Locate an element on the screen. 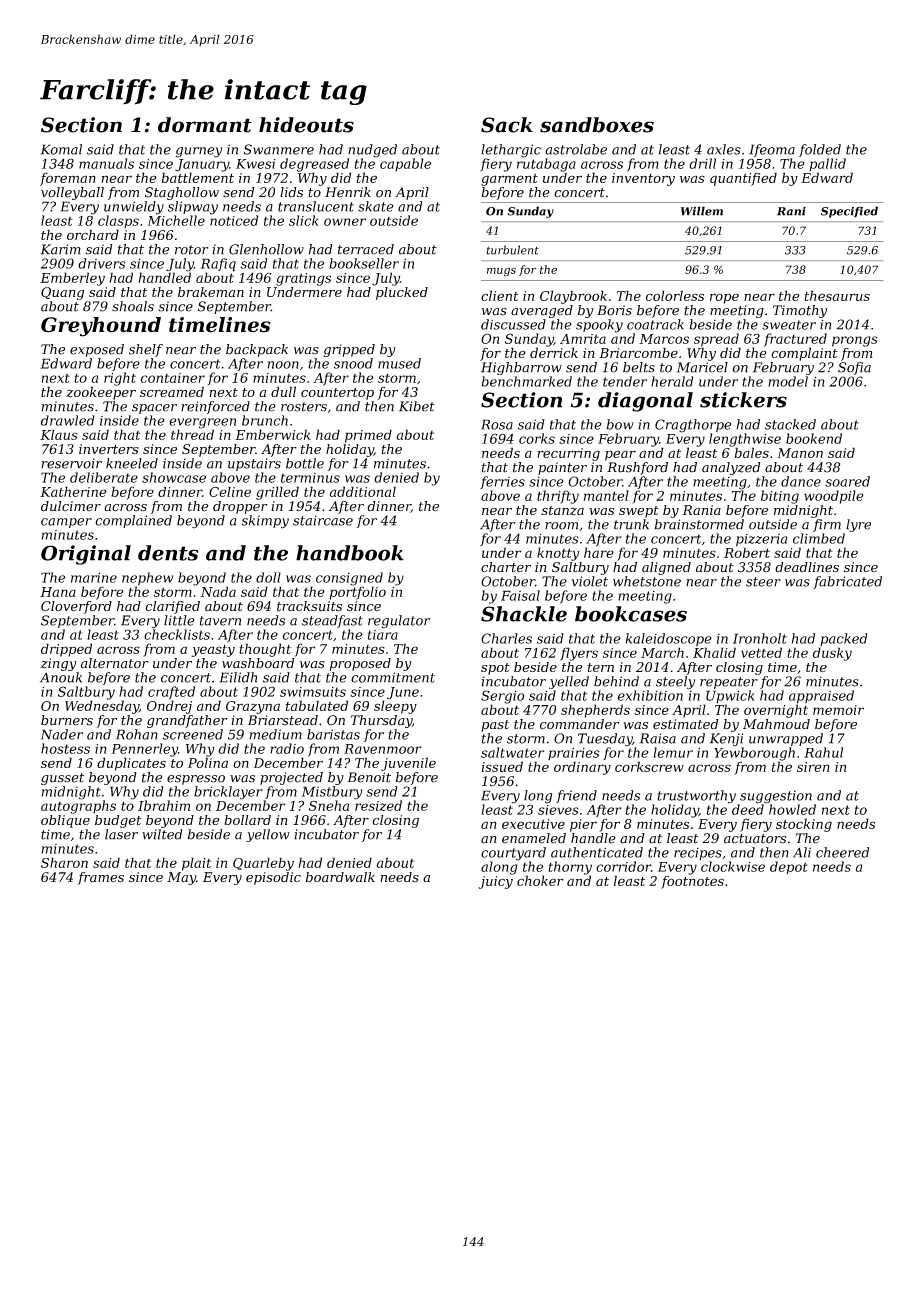 The image size is (924, 1308). steer is located at coordinates (763, 582).
